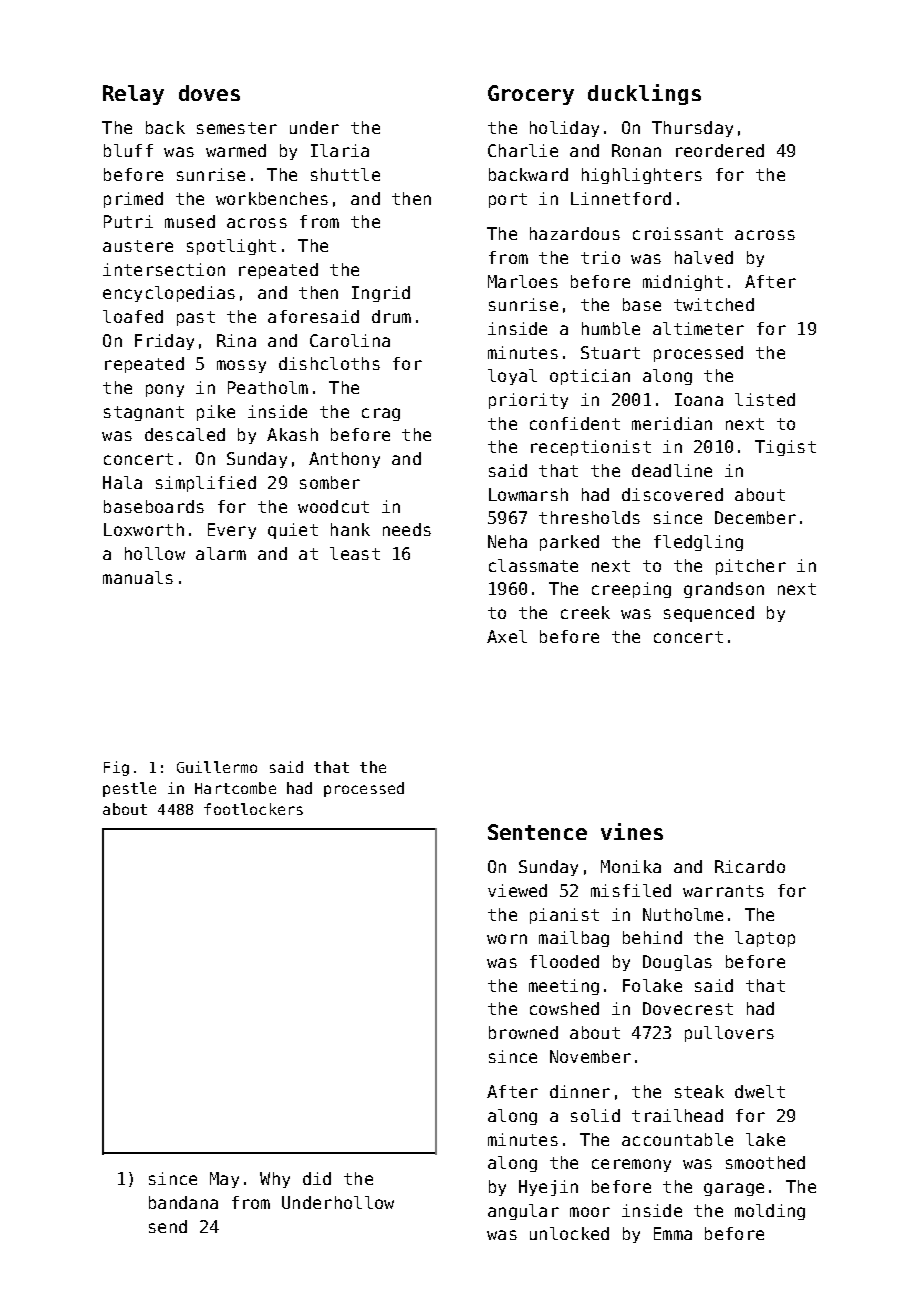 The width and height of the page is (924, 1314). I want to click on dinner, so click(580, 1091).
